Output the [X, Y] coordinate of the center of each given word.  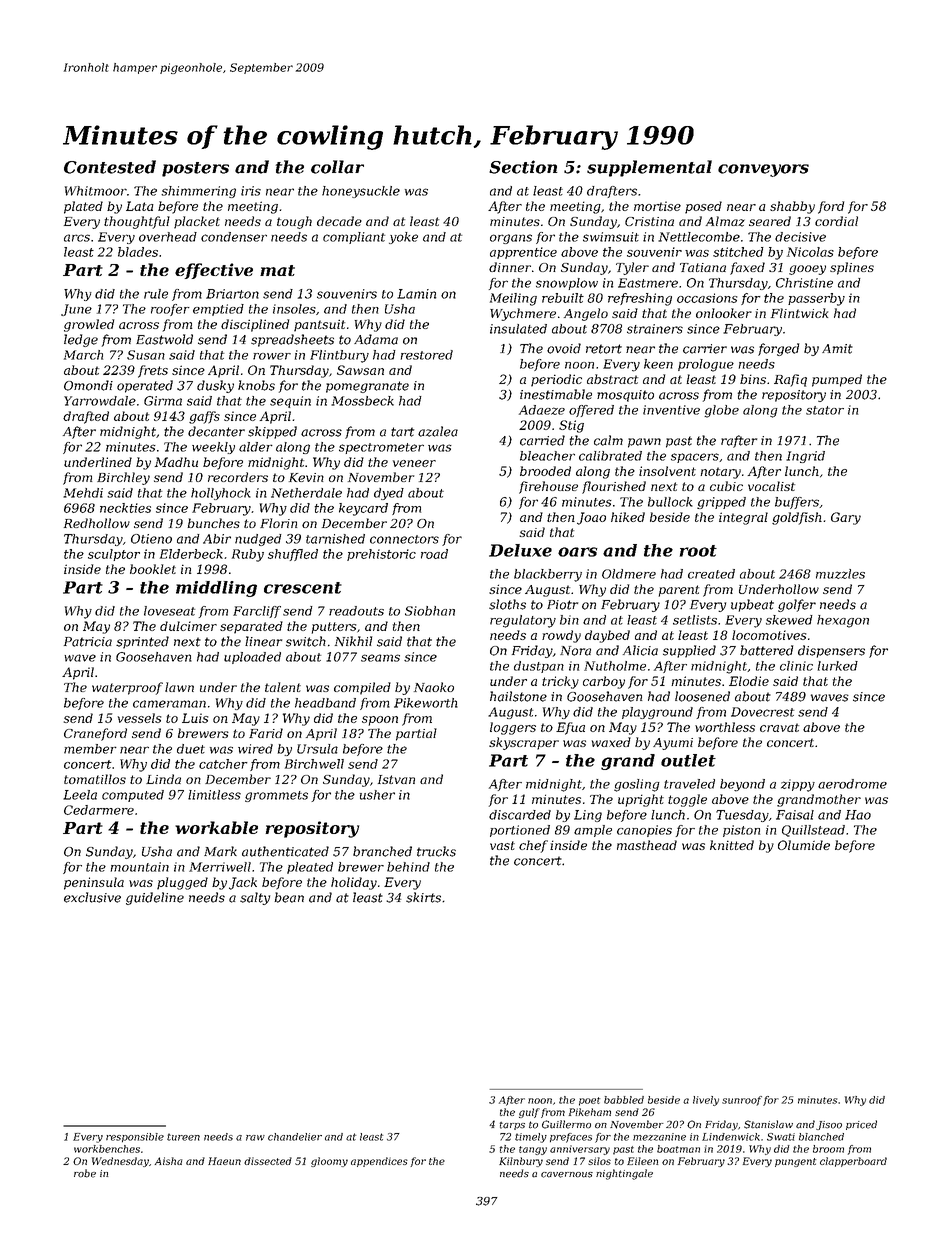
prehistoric [381, 555]
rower [272, 356]
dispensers [831, 651]
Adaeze [542, 410]
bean [289, 897]
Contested [110, 167]
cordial [836, 221]
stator [825, 410]
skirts [423, 897]
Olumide [804, 845]
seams [380, 658]
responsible [135, 1137]
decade [339, 221]
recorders [238, 477]
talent [283, 687]
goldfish [797, 518]
